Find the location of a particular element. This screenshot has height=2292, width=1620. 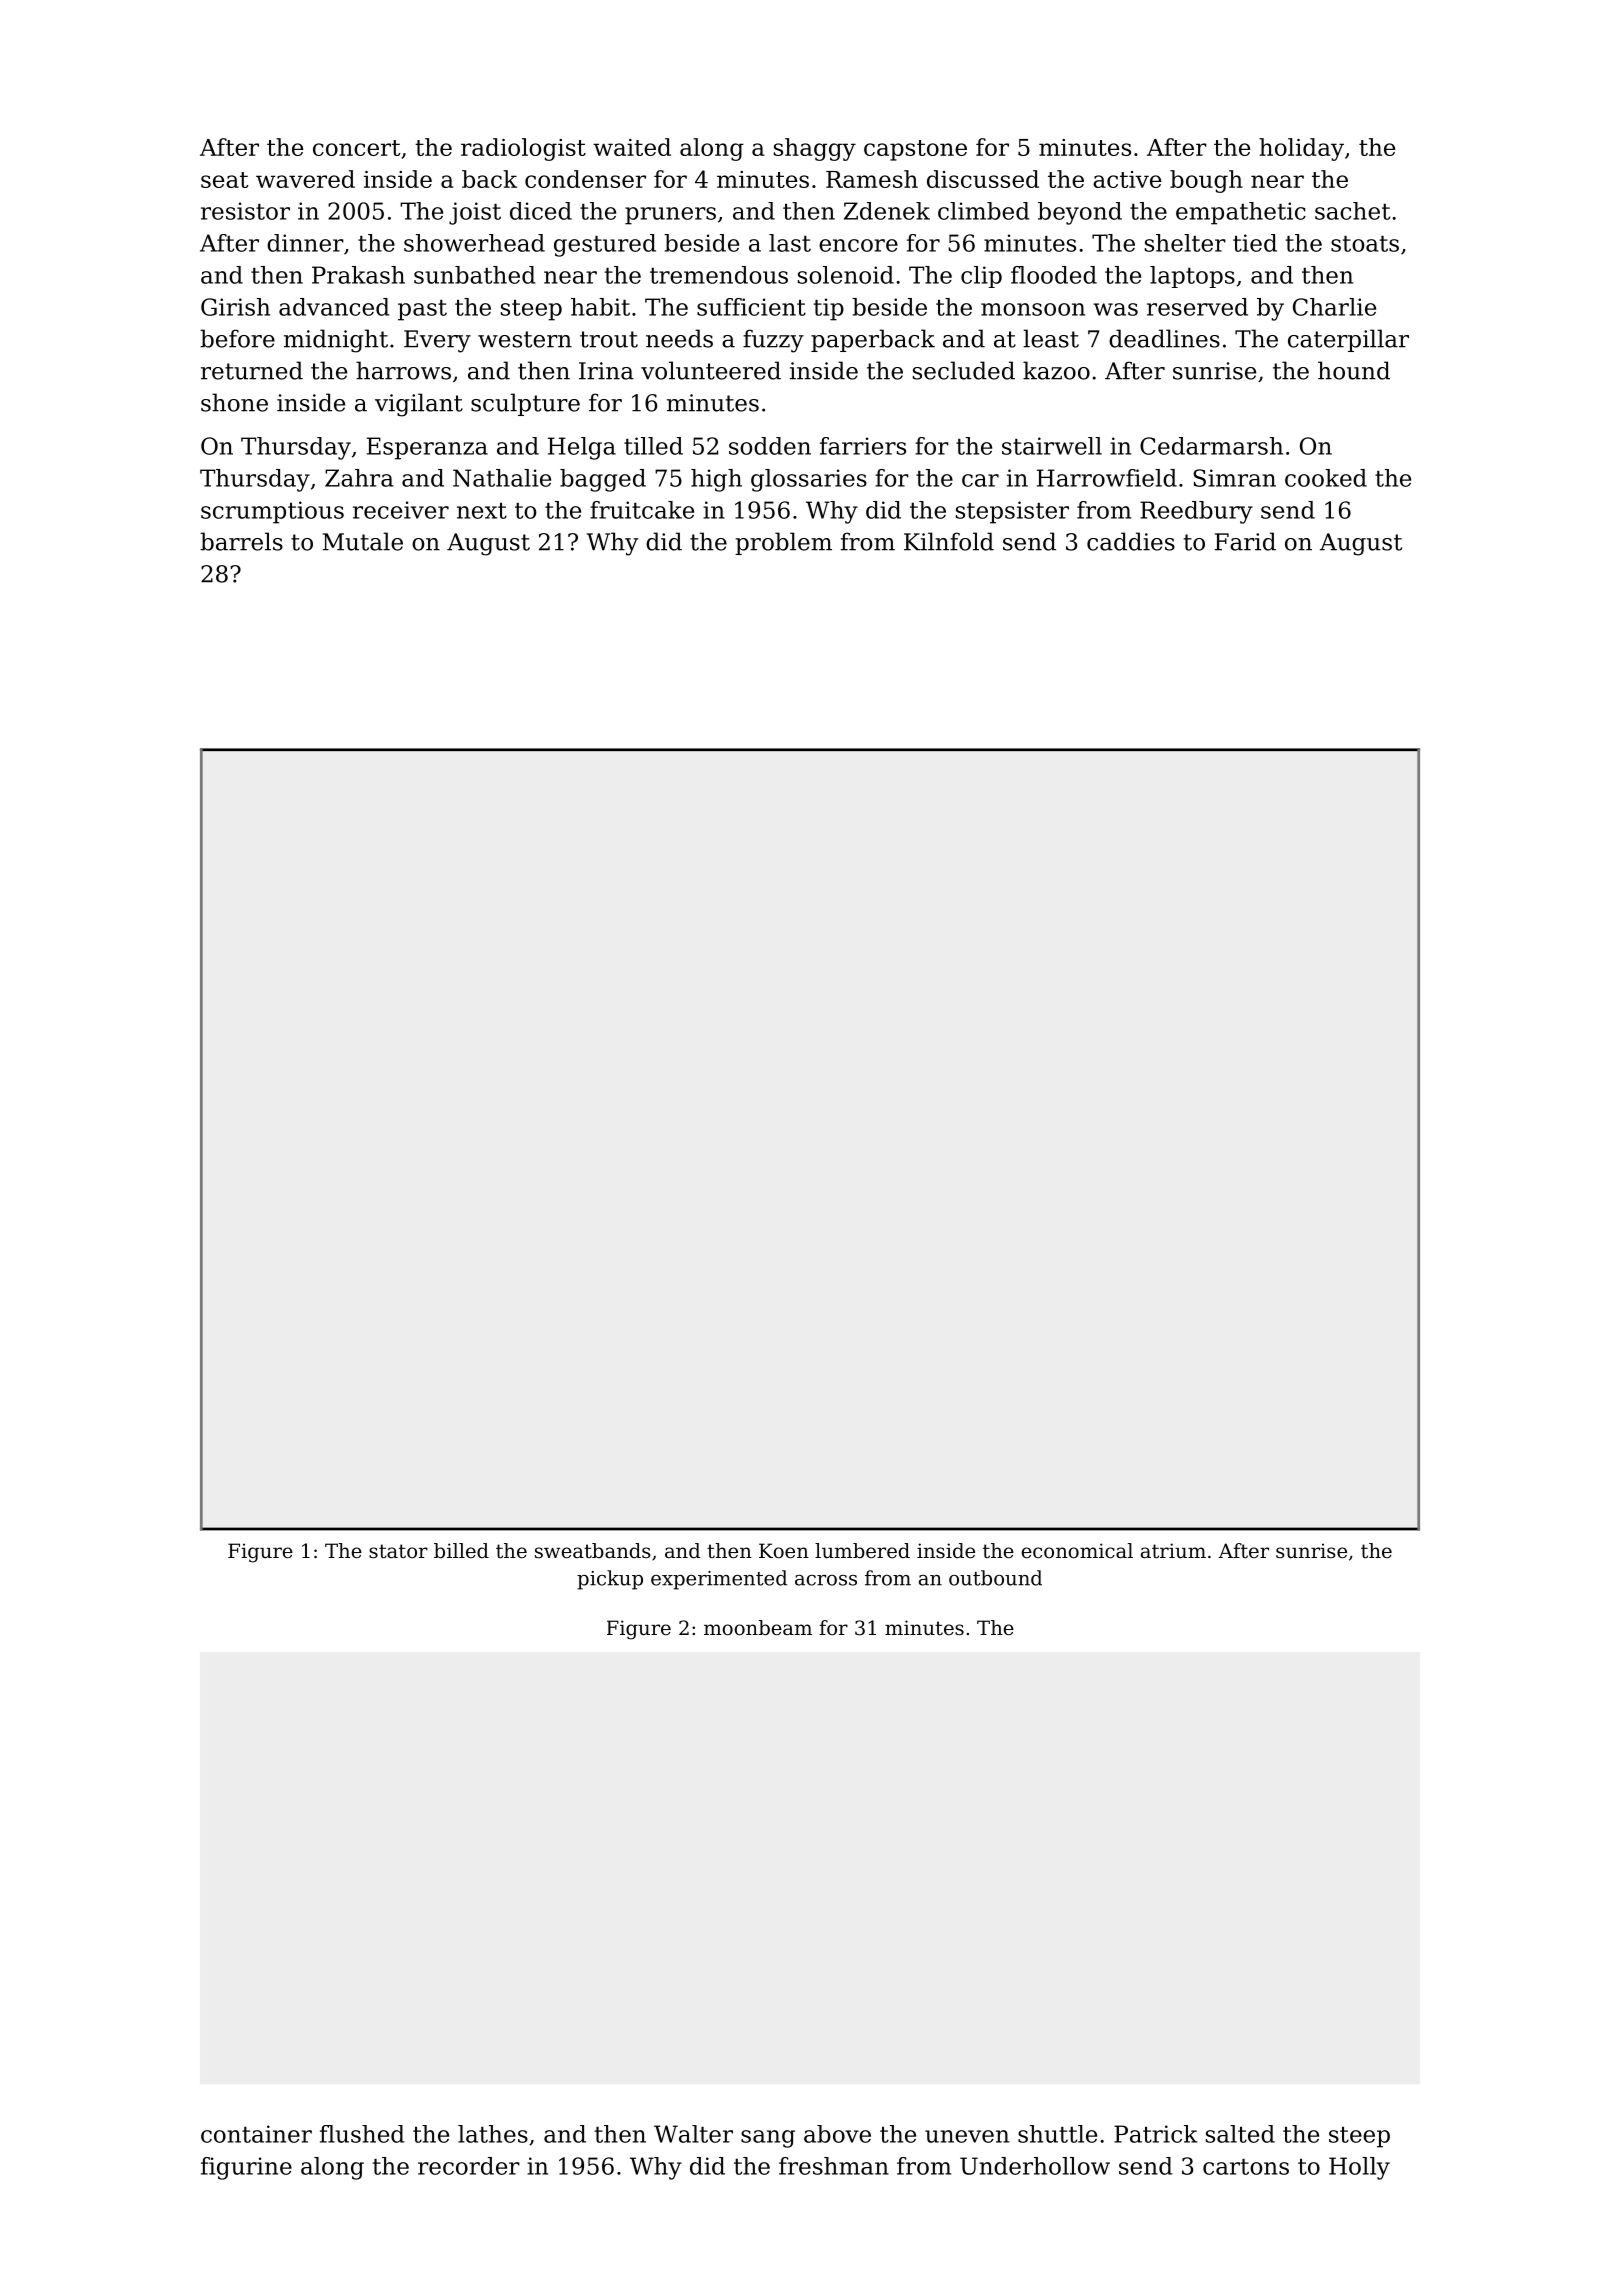

Zahra is located at coordinates (359, 478).
